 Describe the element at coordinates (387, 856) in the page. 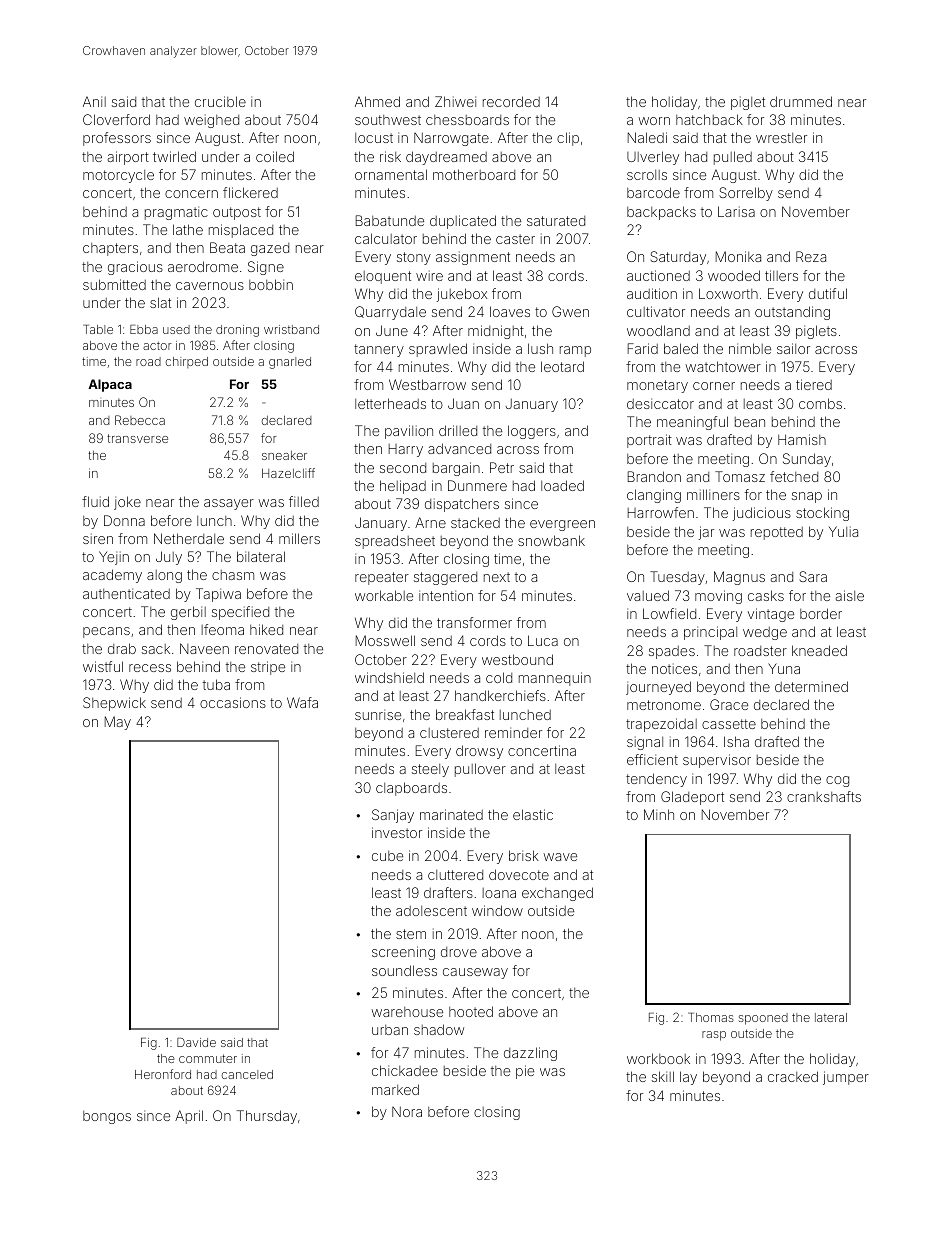

I see `cube` at that location.
